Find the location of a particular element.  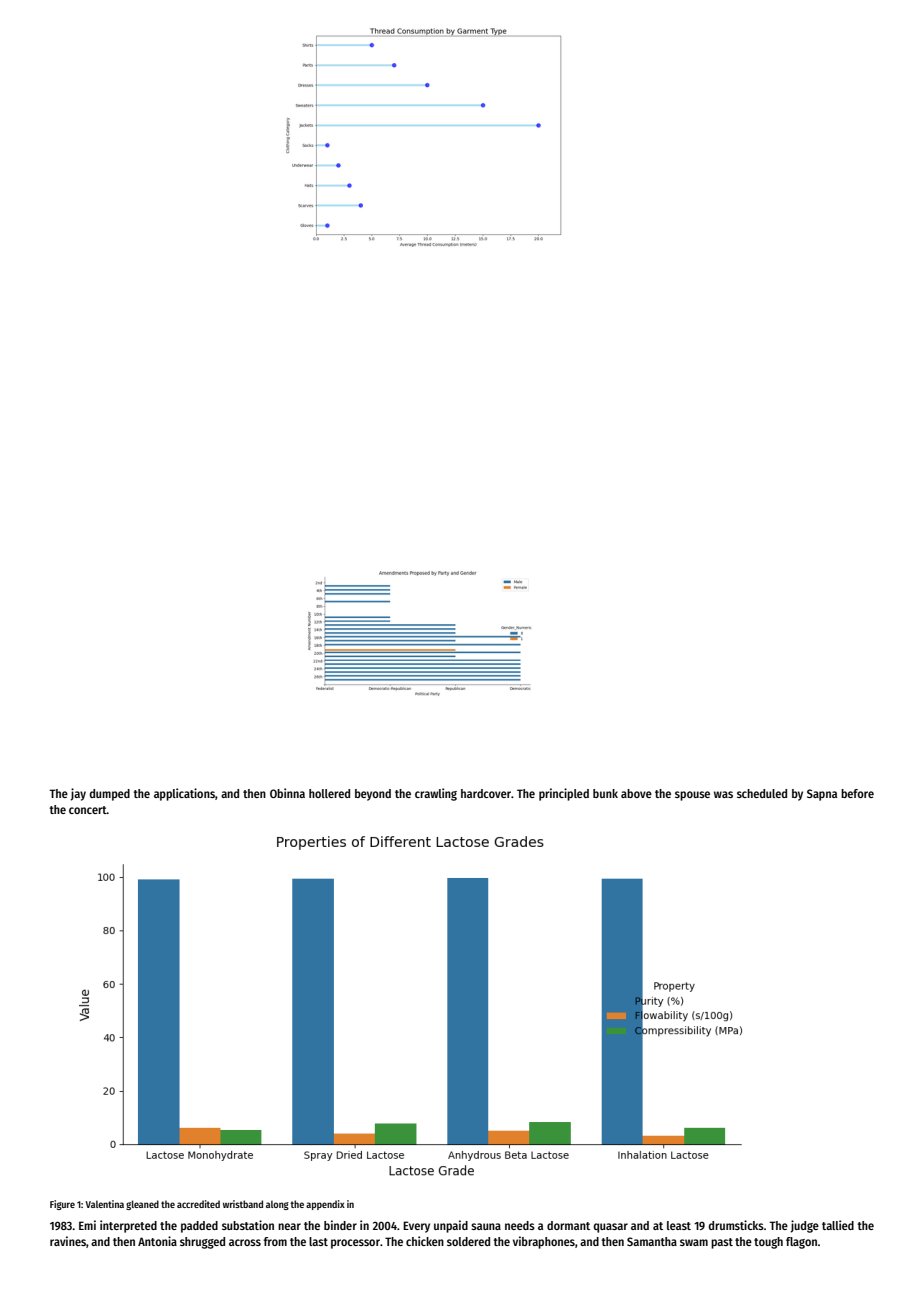

beyond is located at coordinates (373, 795).
